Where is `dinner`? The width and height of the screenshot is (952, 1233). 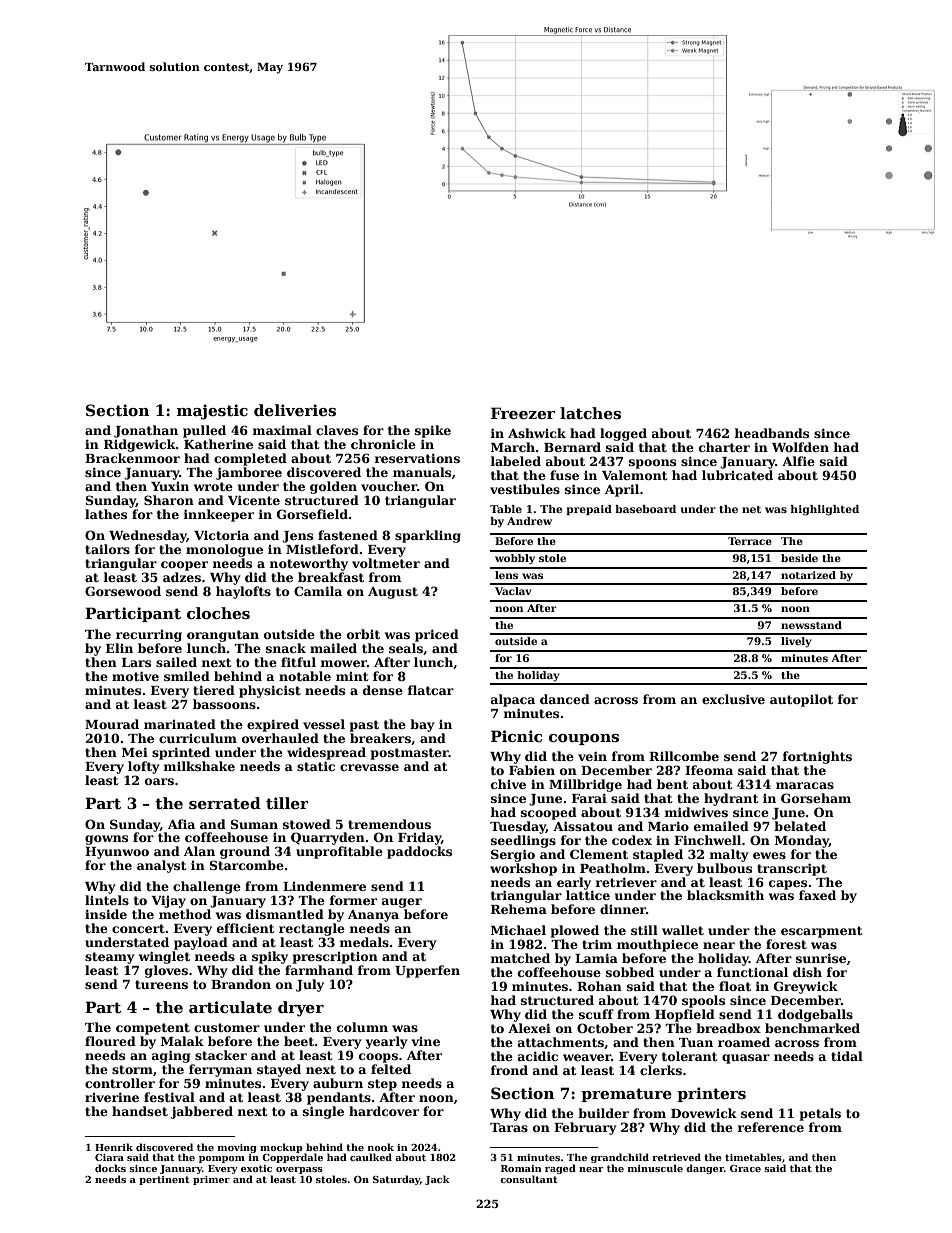 dinner is located at coordinates (623, 909).
